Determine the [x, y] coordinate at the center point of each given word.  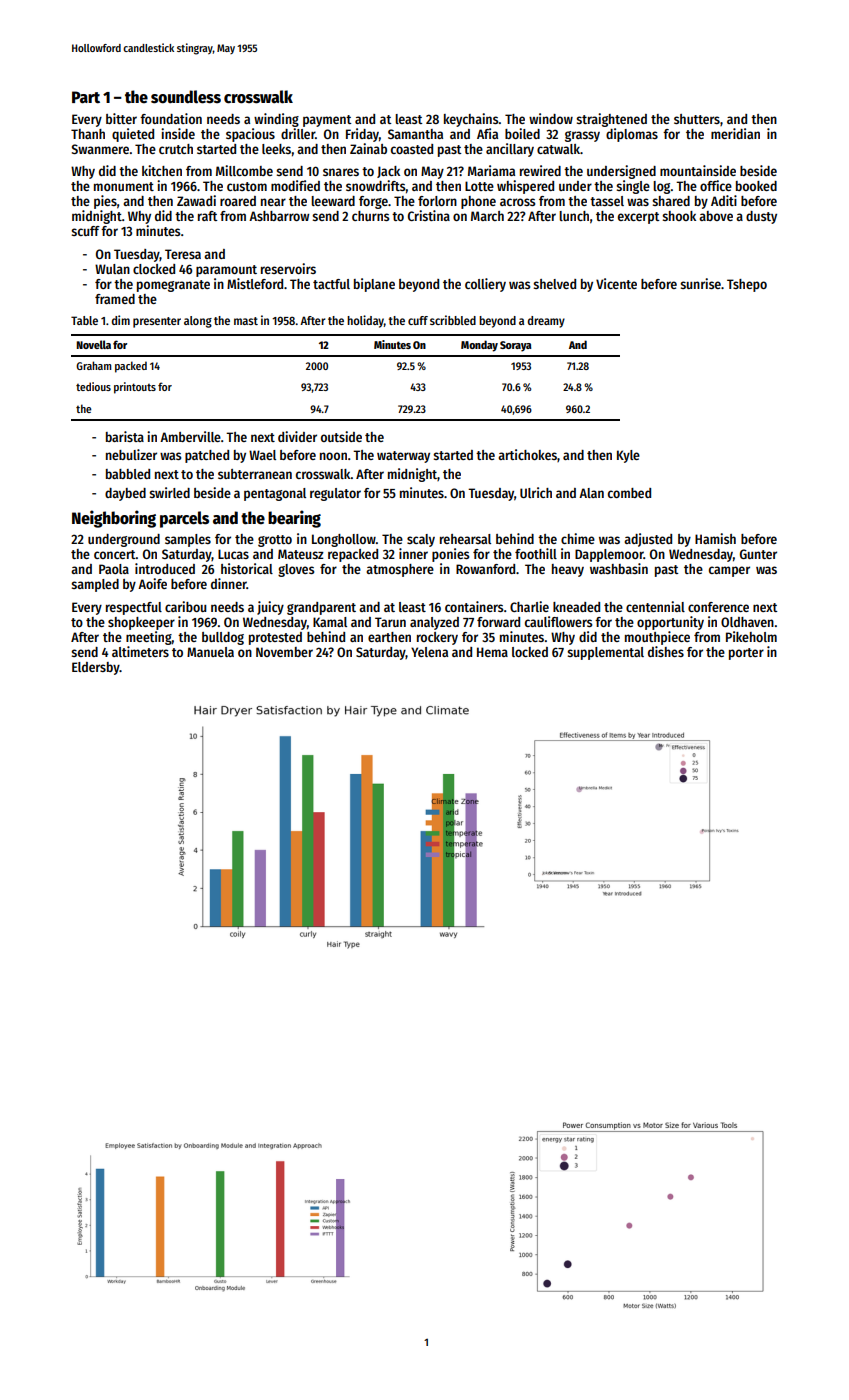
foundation [171, 118]
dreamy [546, 322]
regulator [335, 494]
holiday [365, 321]
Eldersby [96, 668]
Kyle [628, 456]
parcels [184, 519]
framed [115, 299]
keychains [471, 120]
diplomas [632, 135]
